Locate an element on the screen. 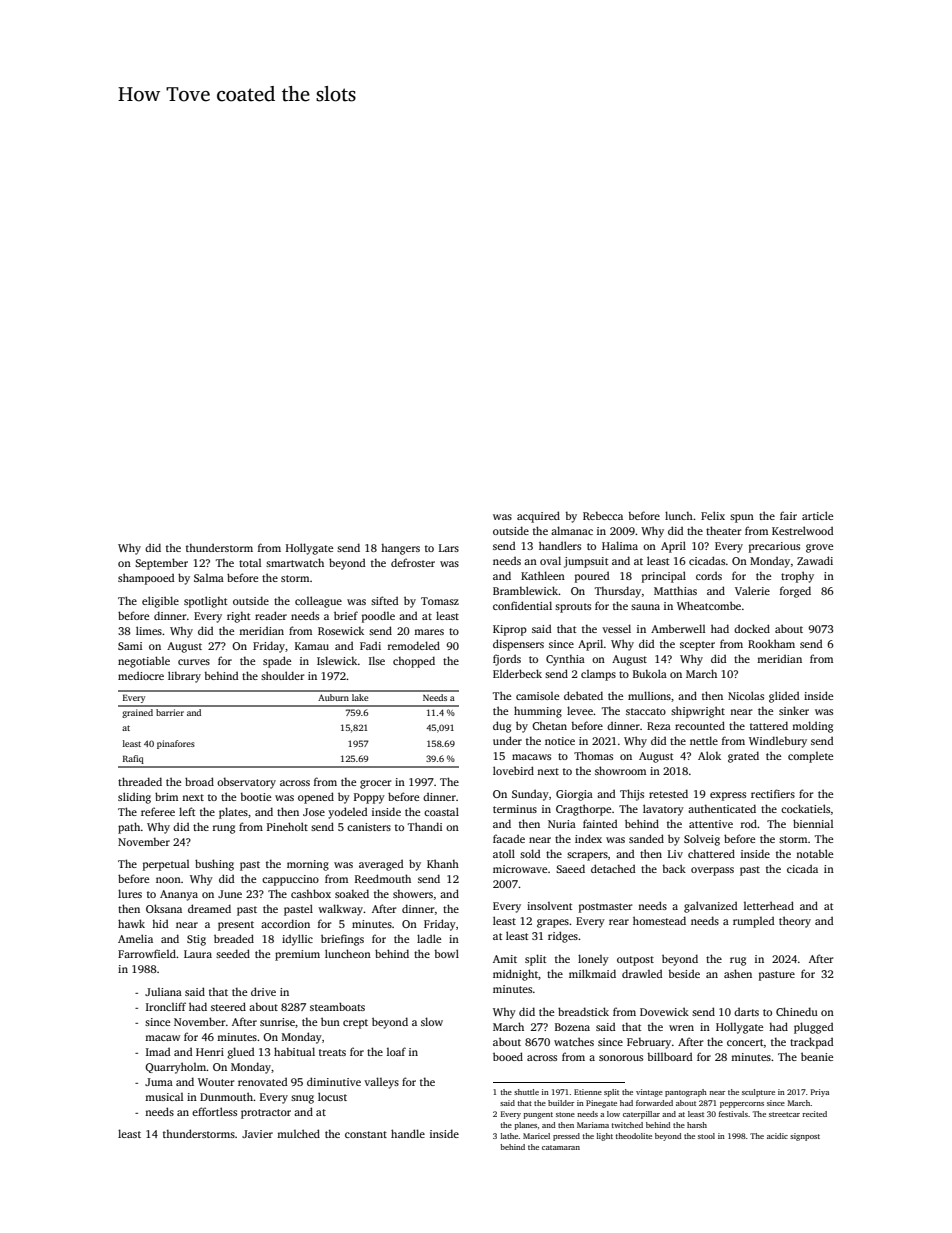  retested is located at coordinates (668, 793).
